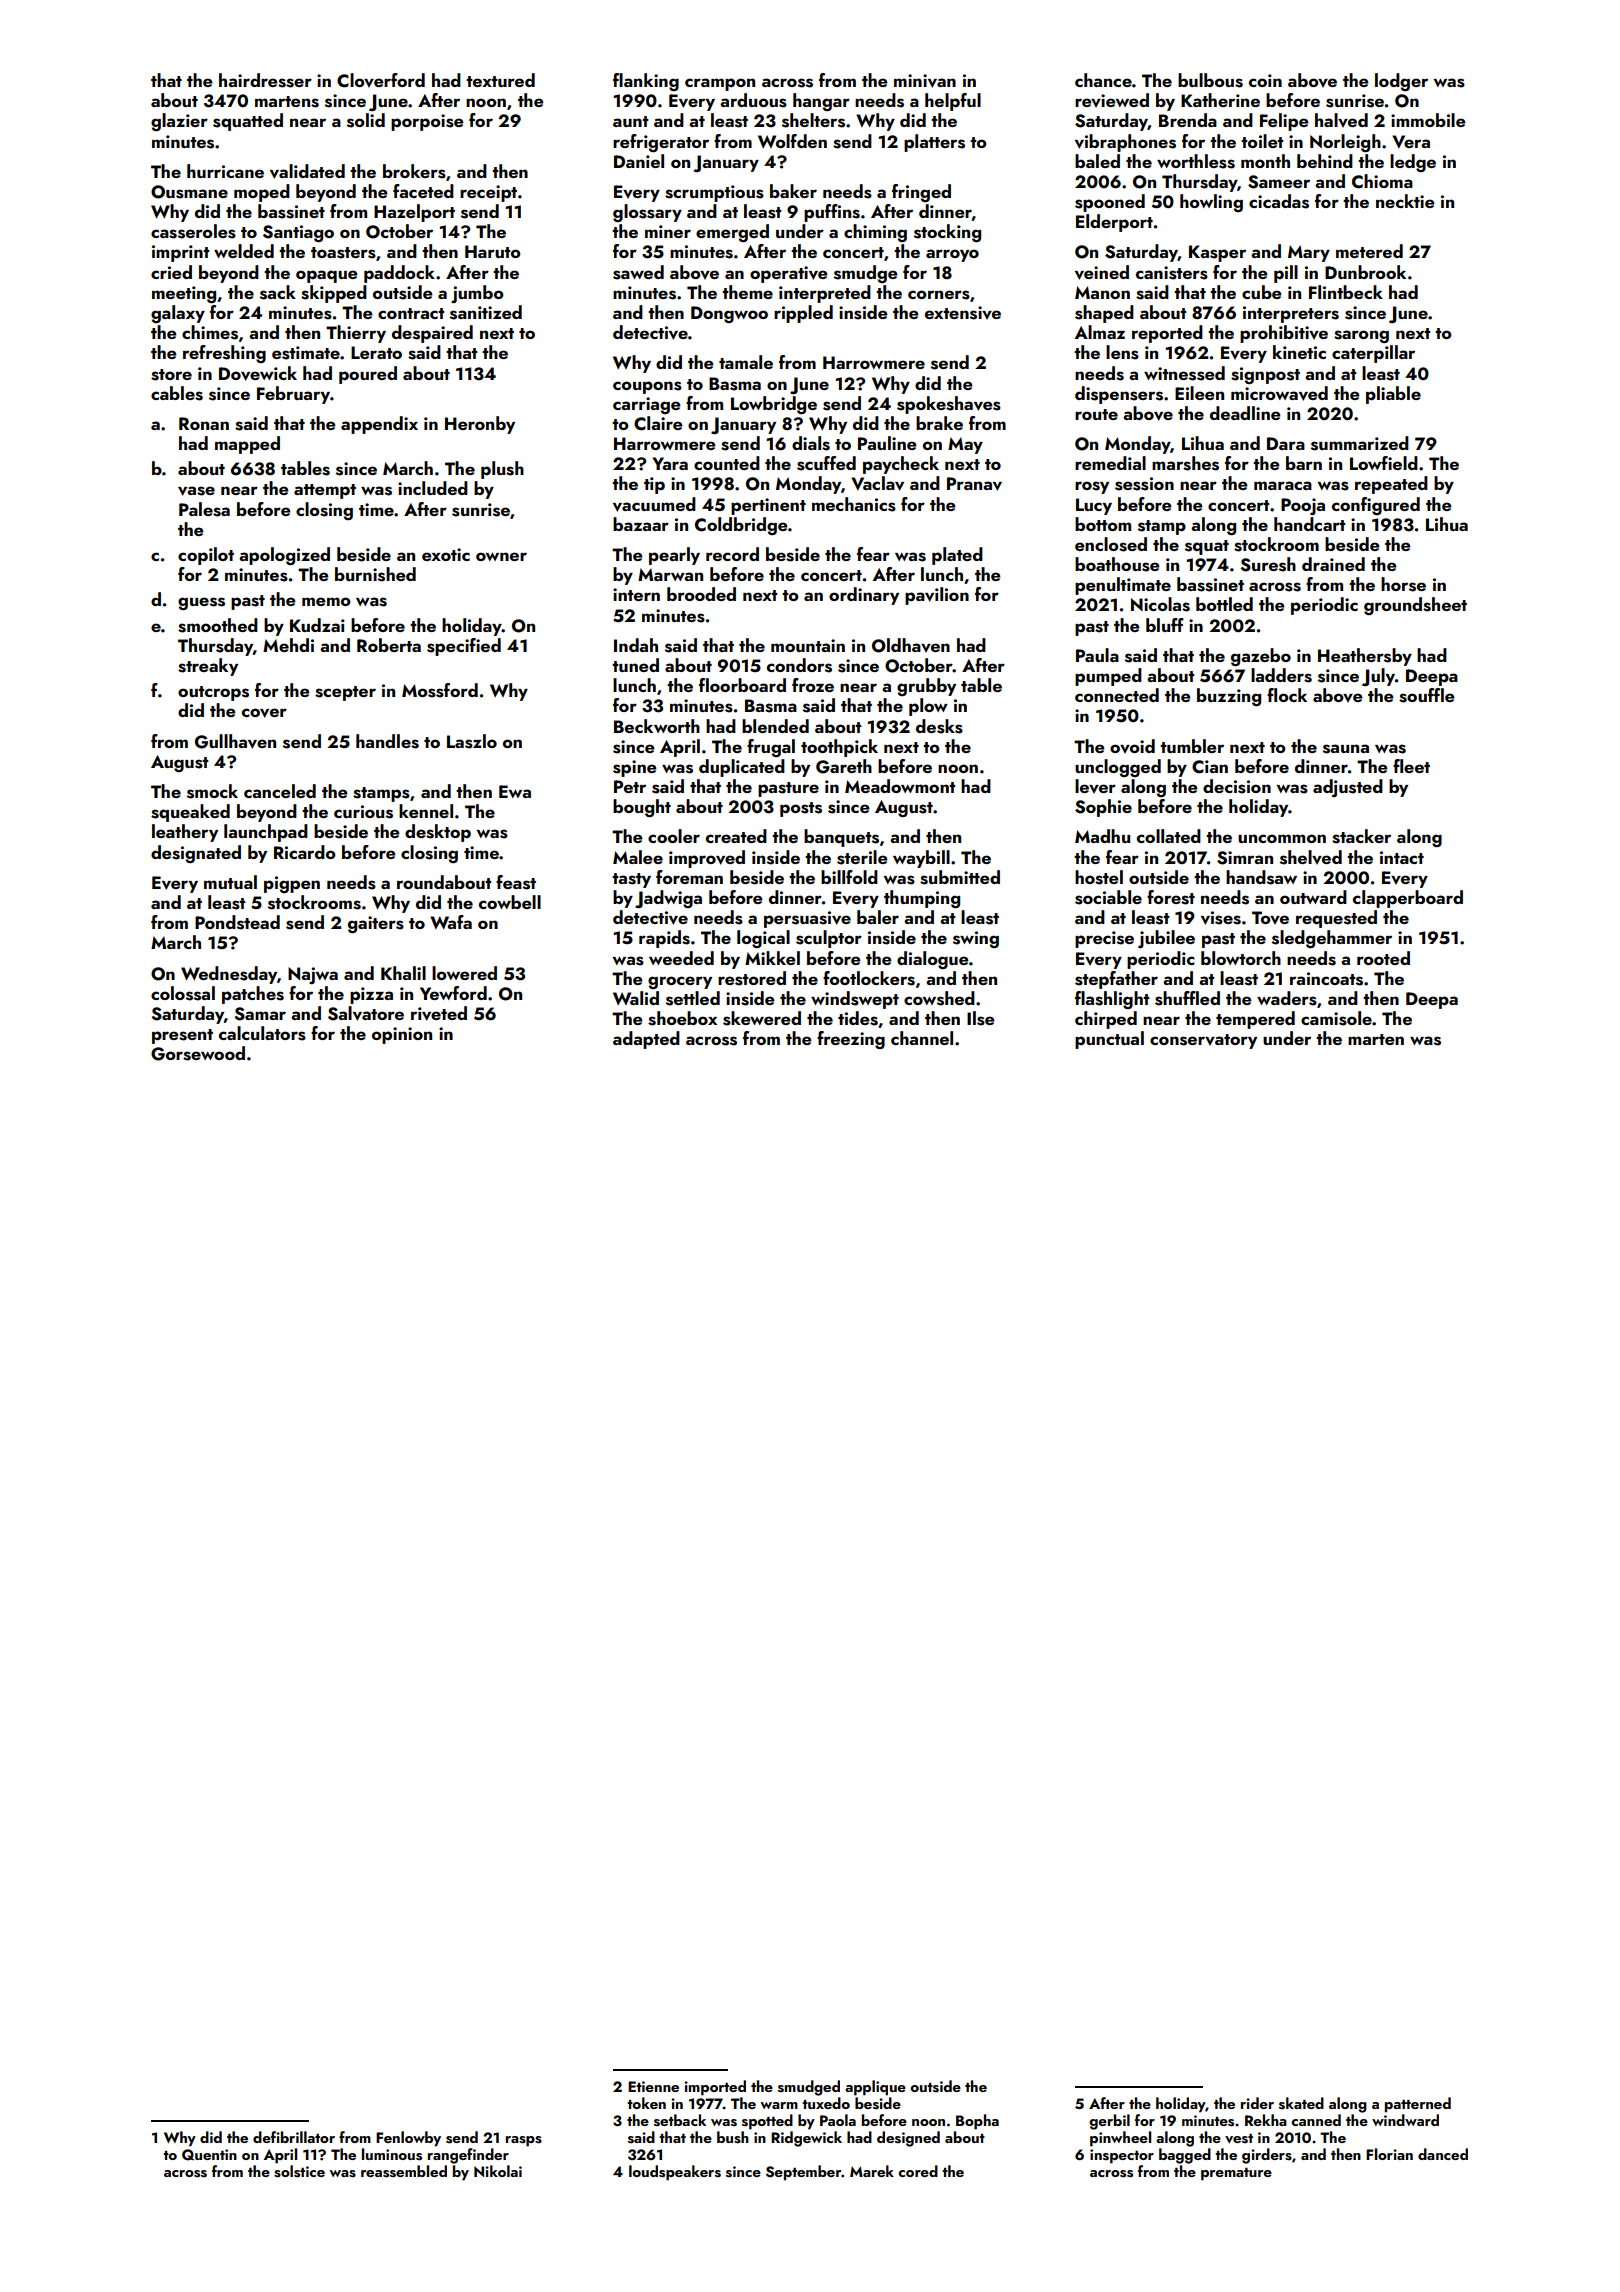  What do you see at coordinates (878, 917) in the image?
I see `baler` at bounding box center [878, 917].
